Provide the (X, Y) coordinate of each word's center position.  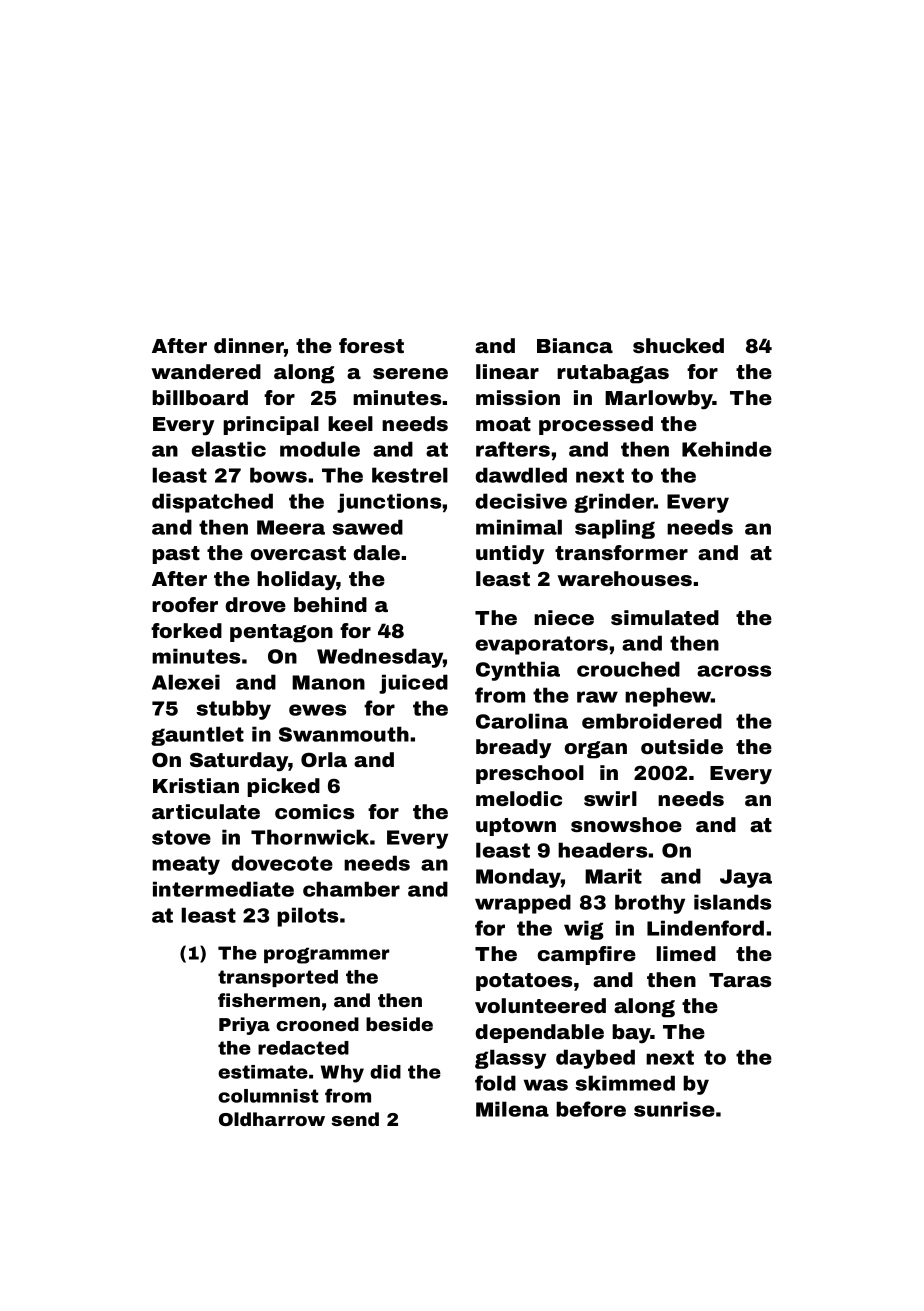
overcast (298, 553)
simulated (665, 617)
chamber (351, 889)
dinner (249, 345)
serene (410, 373)
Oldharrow (272, 1119)
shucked (678, 345)
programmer (327, 955)
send (355, 1119)
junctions (389, 503)
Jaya (746, 878)
